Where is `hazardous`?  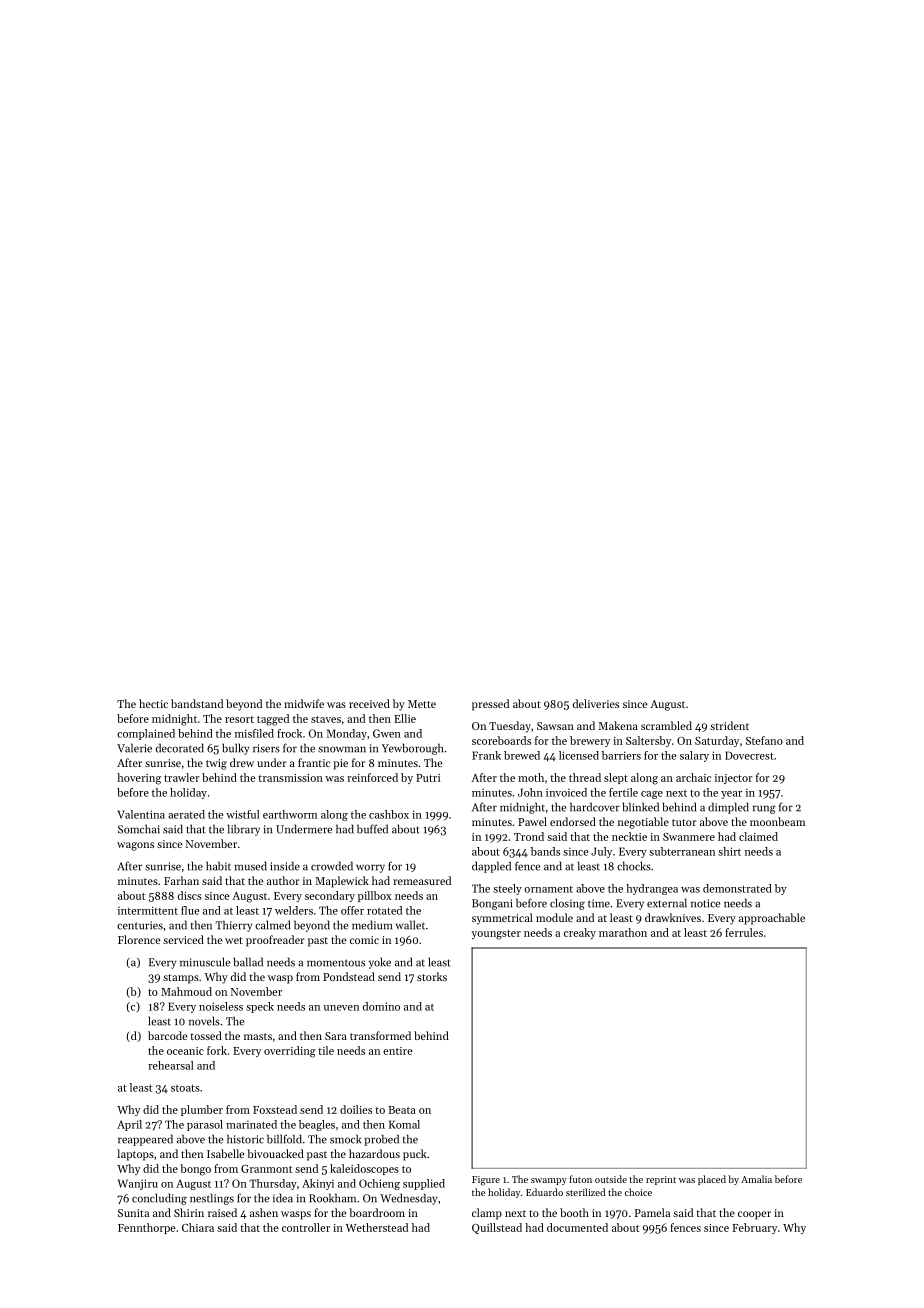 hazardous is located at coordinates (374, 1153).
